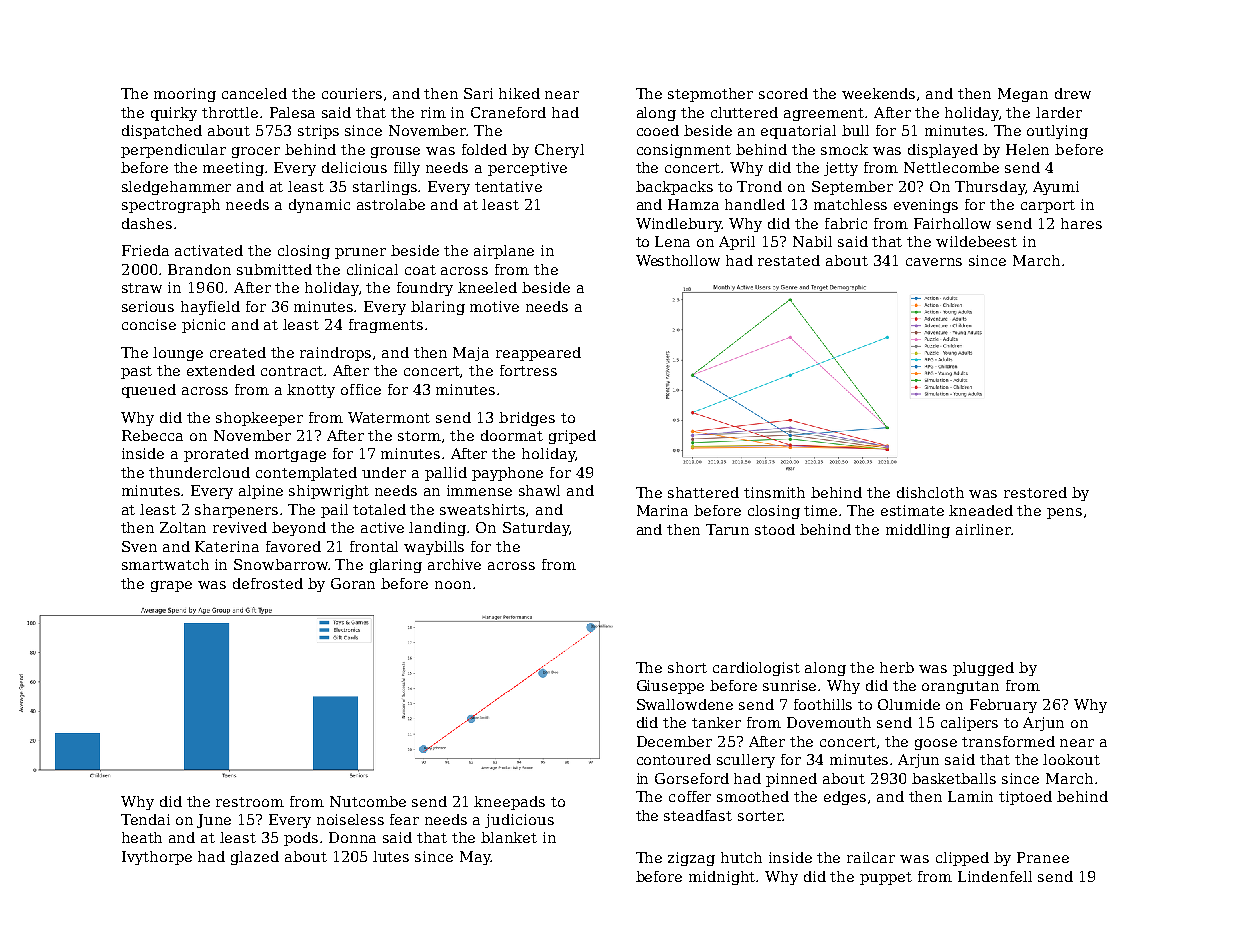 The width and height of the page is (1233, 952). I want to click on weekends, so click(878, 93).
